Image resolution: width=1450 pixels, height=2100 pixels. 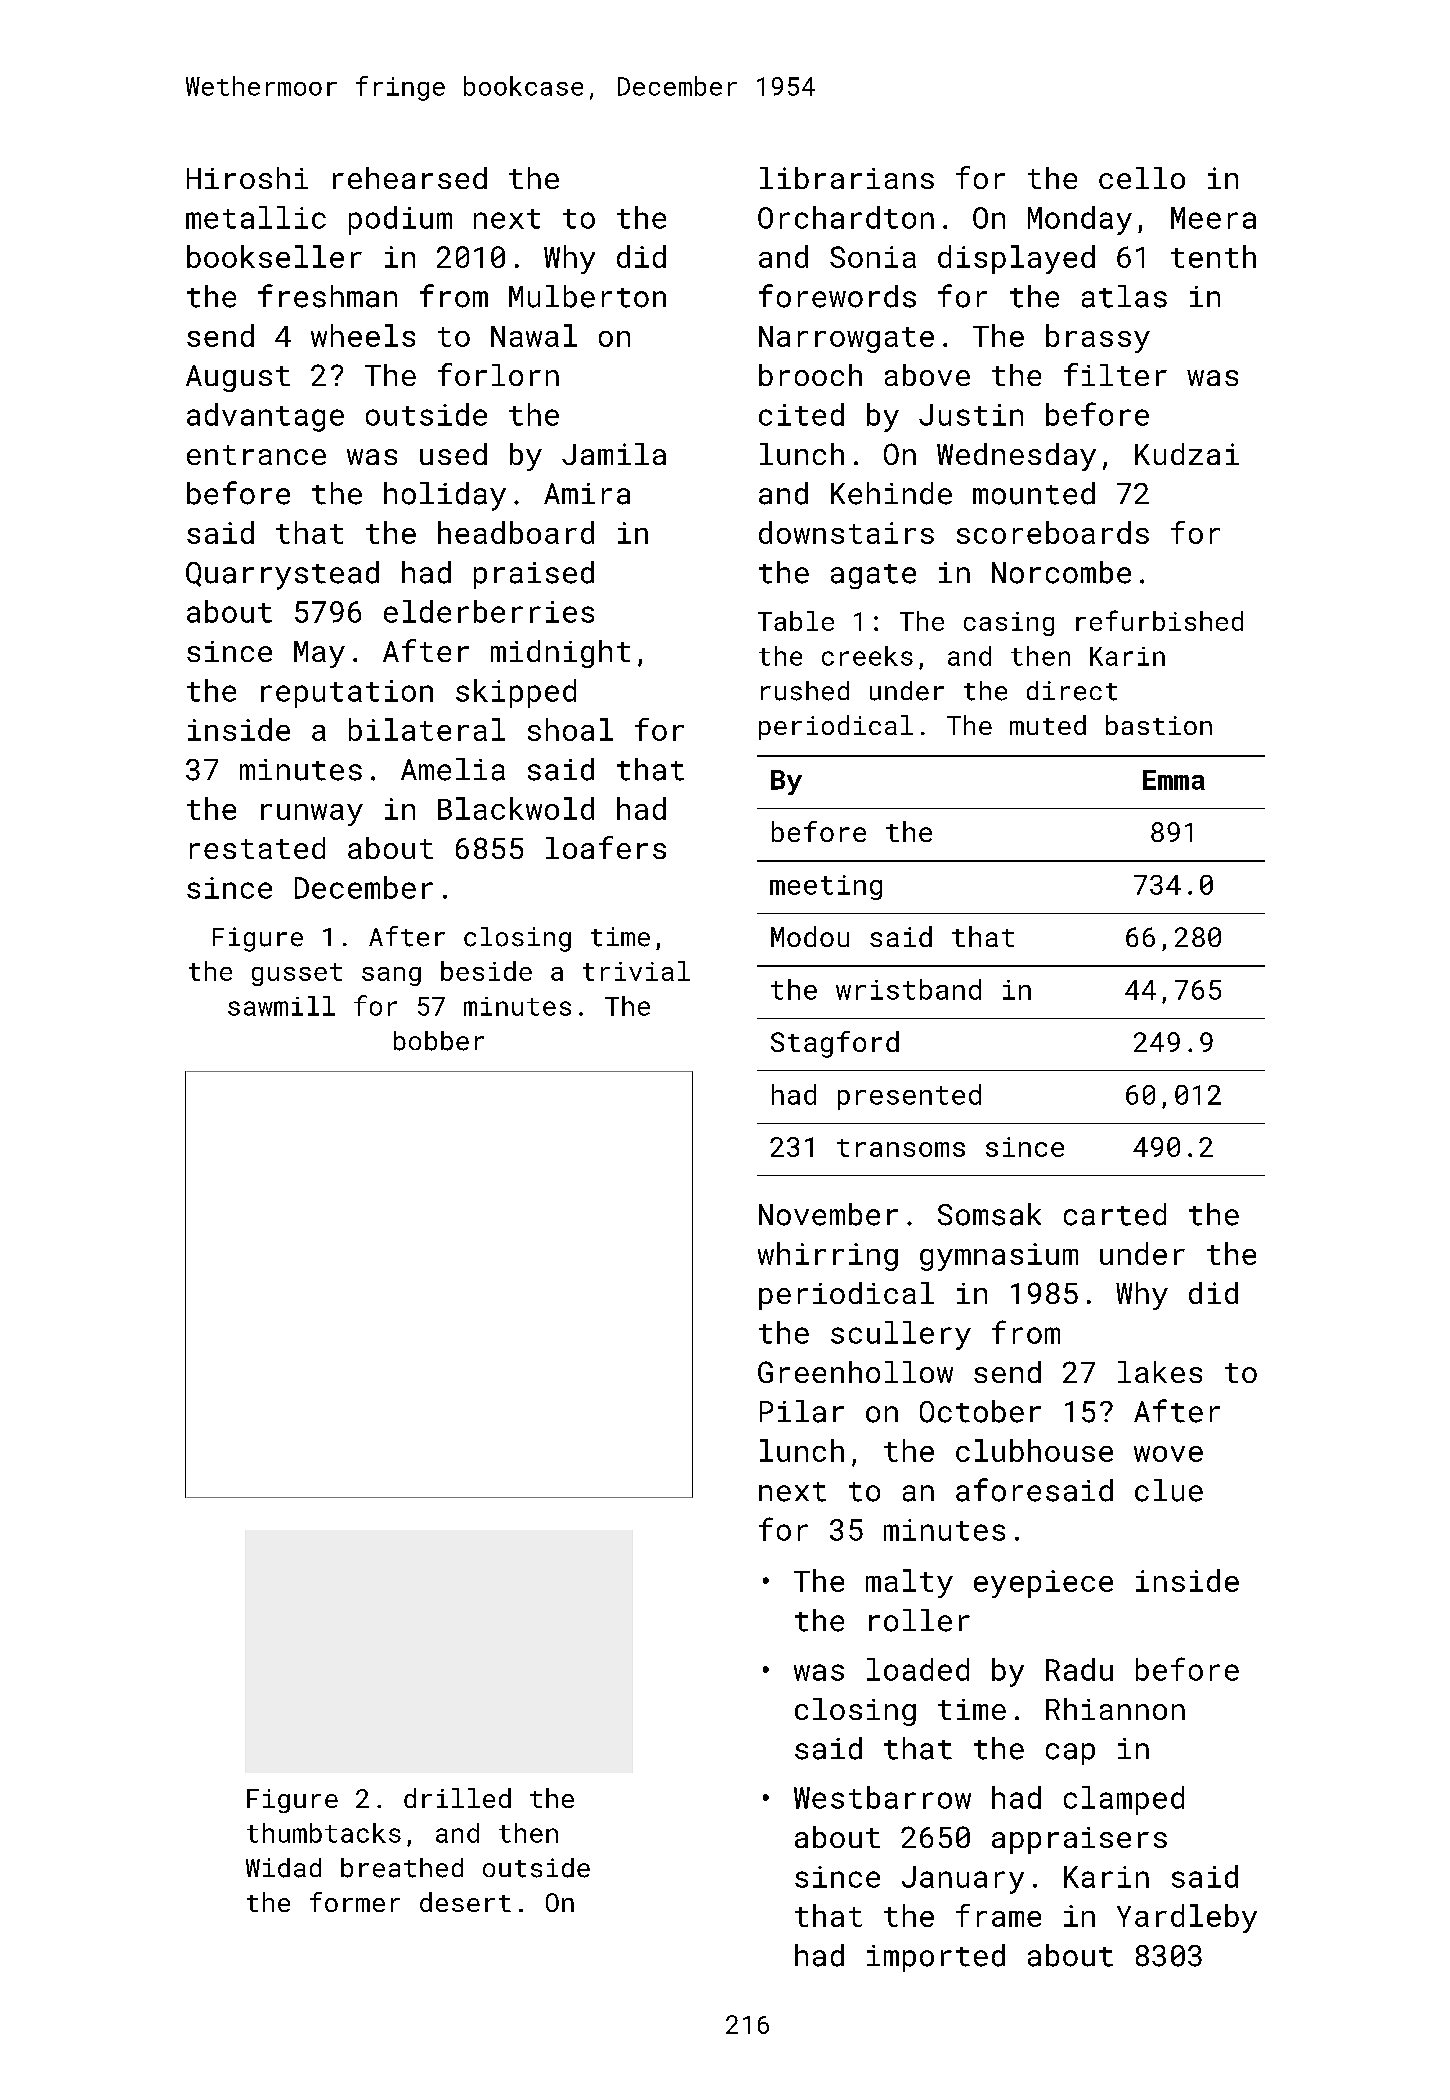 What do you see at coordinates (1142, 178) in the image?
I see `cello` at bounding box center [1142, 178].
